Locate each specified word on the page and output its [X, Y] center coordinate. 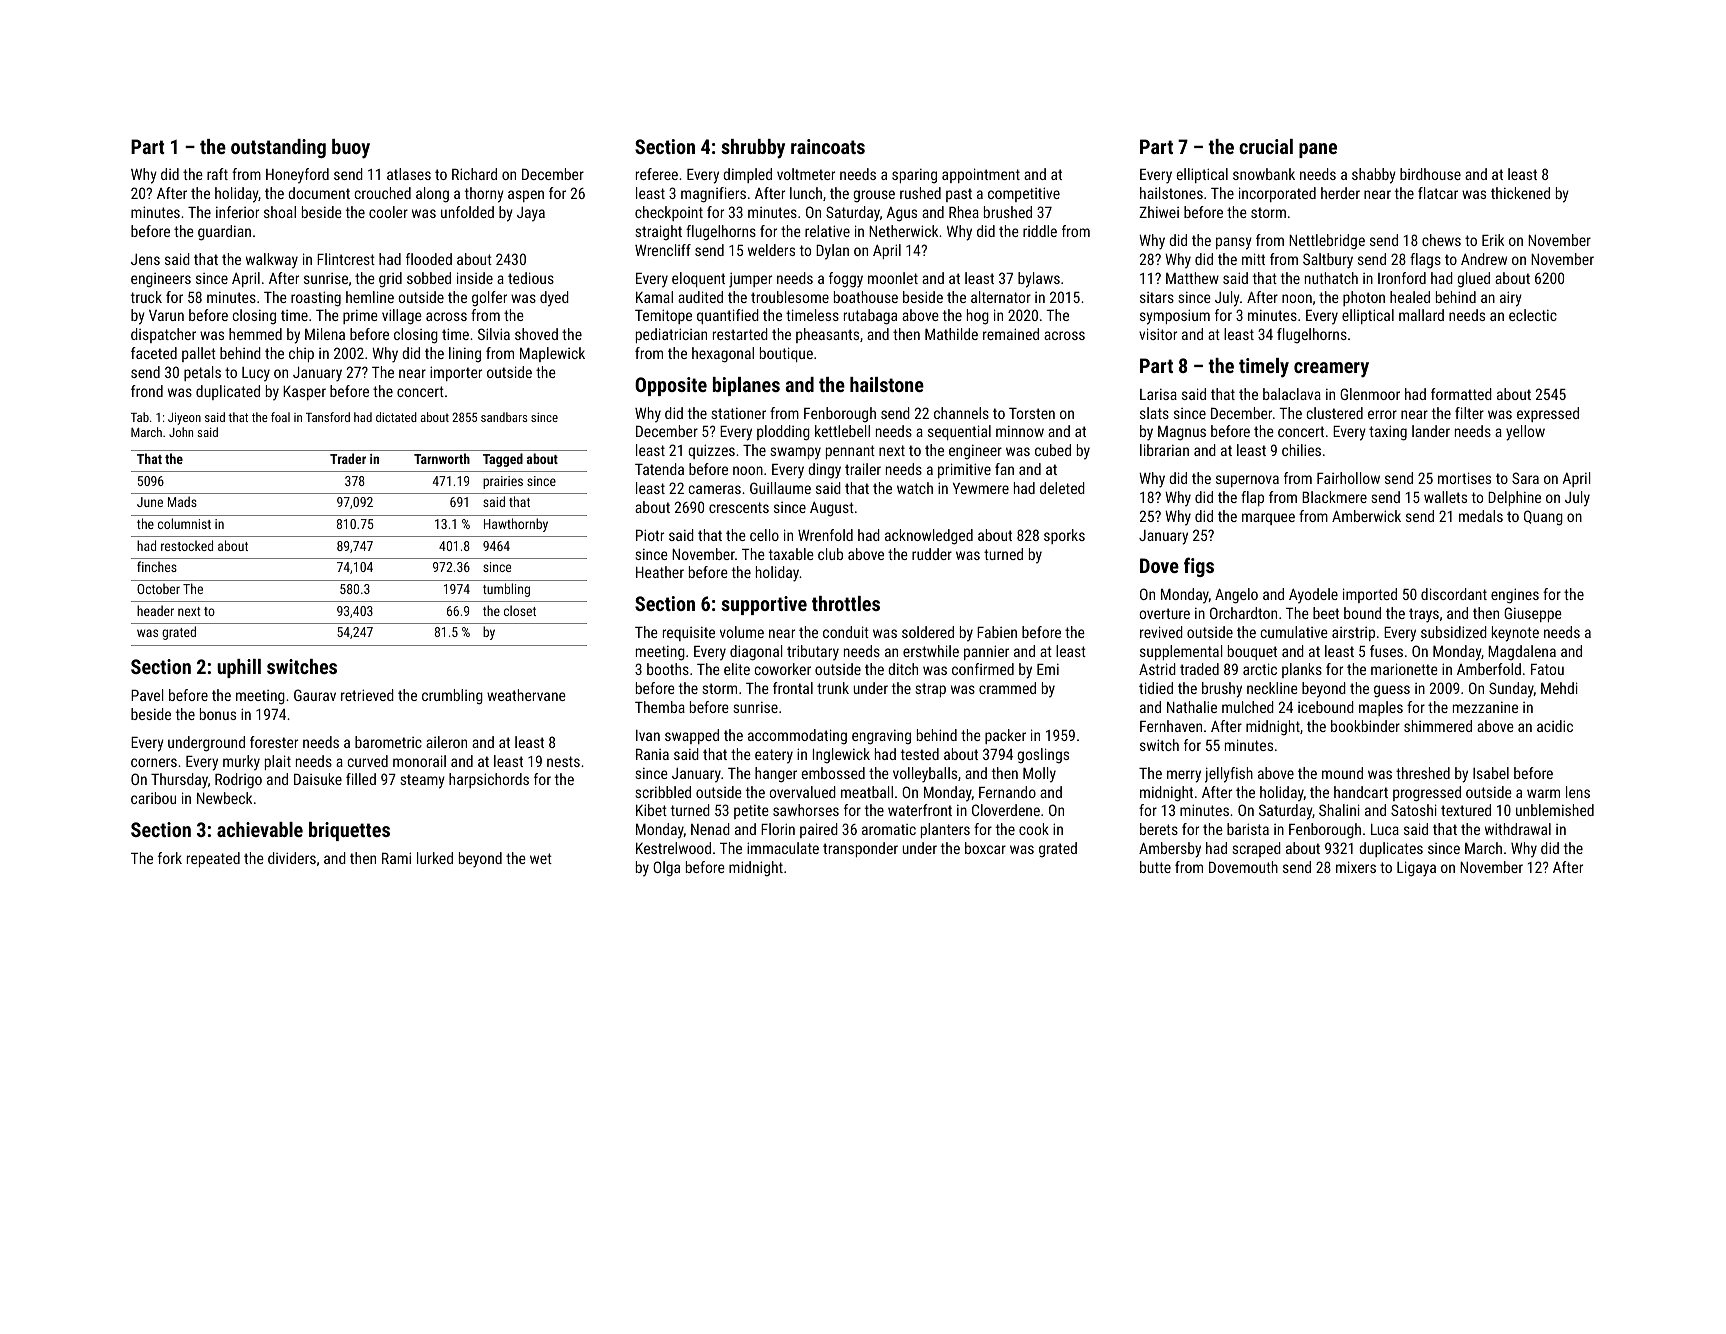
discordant [1454, 594]
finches [157, 566]
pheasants [827, 335]
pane [1318, 150]
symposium [1175, 317]
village [402, 317]
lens [1578, 792]
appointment [981, 175]
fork [170, 858]
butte [1155, 867]
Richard [474, 174]
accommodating [797, 737]
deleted [1062, 488]
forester [274, 742]
